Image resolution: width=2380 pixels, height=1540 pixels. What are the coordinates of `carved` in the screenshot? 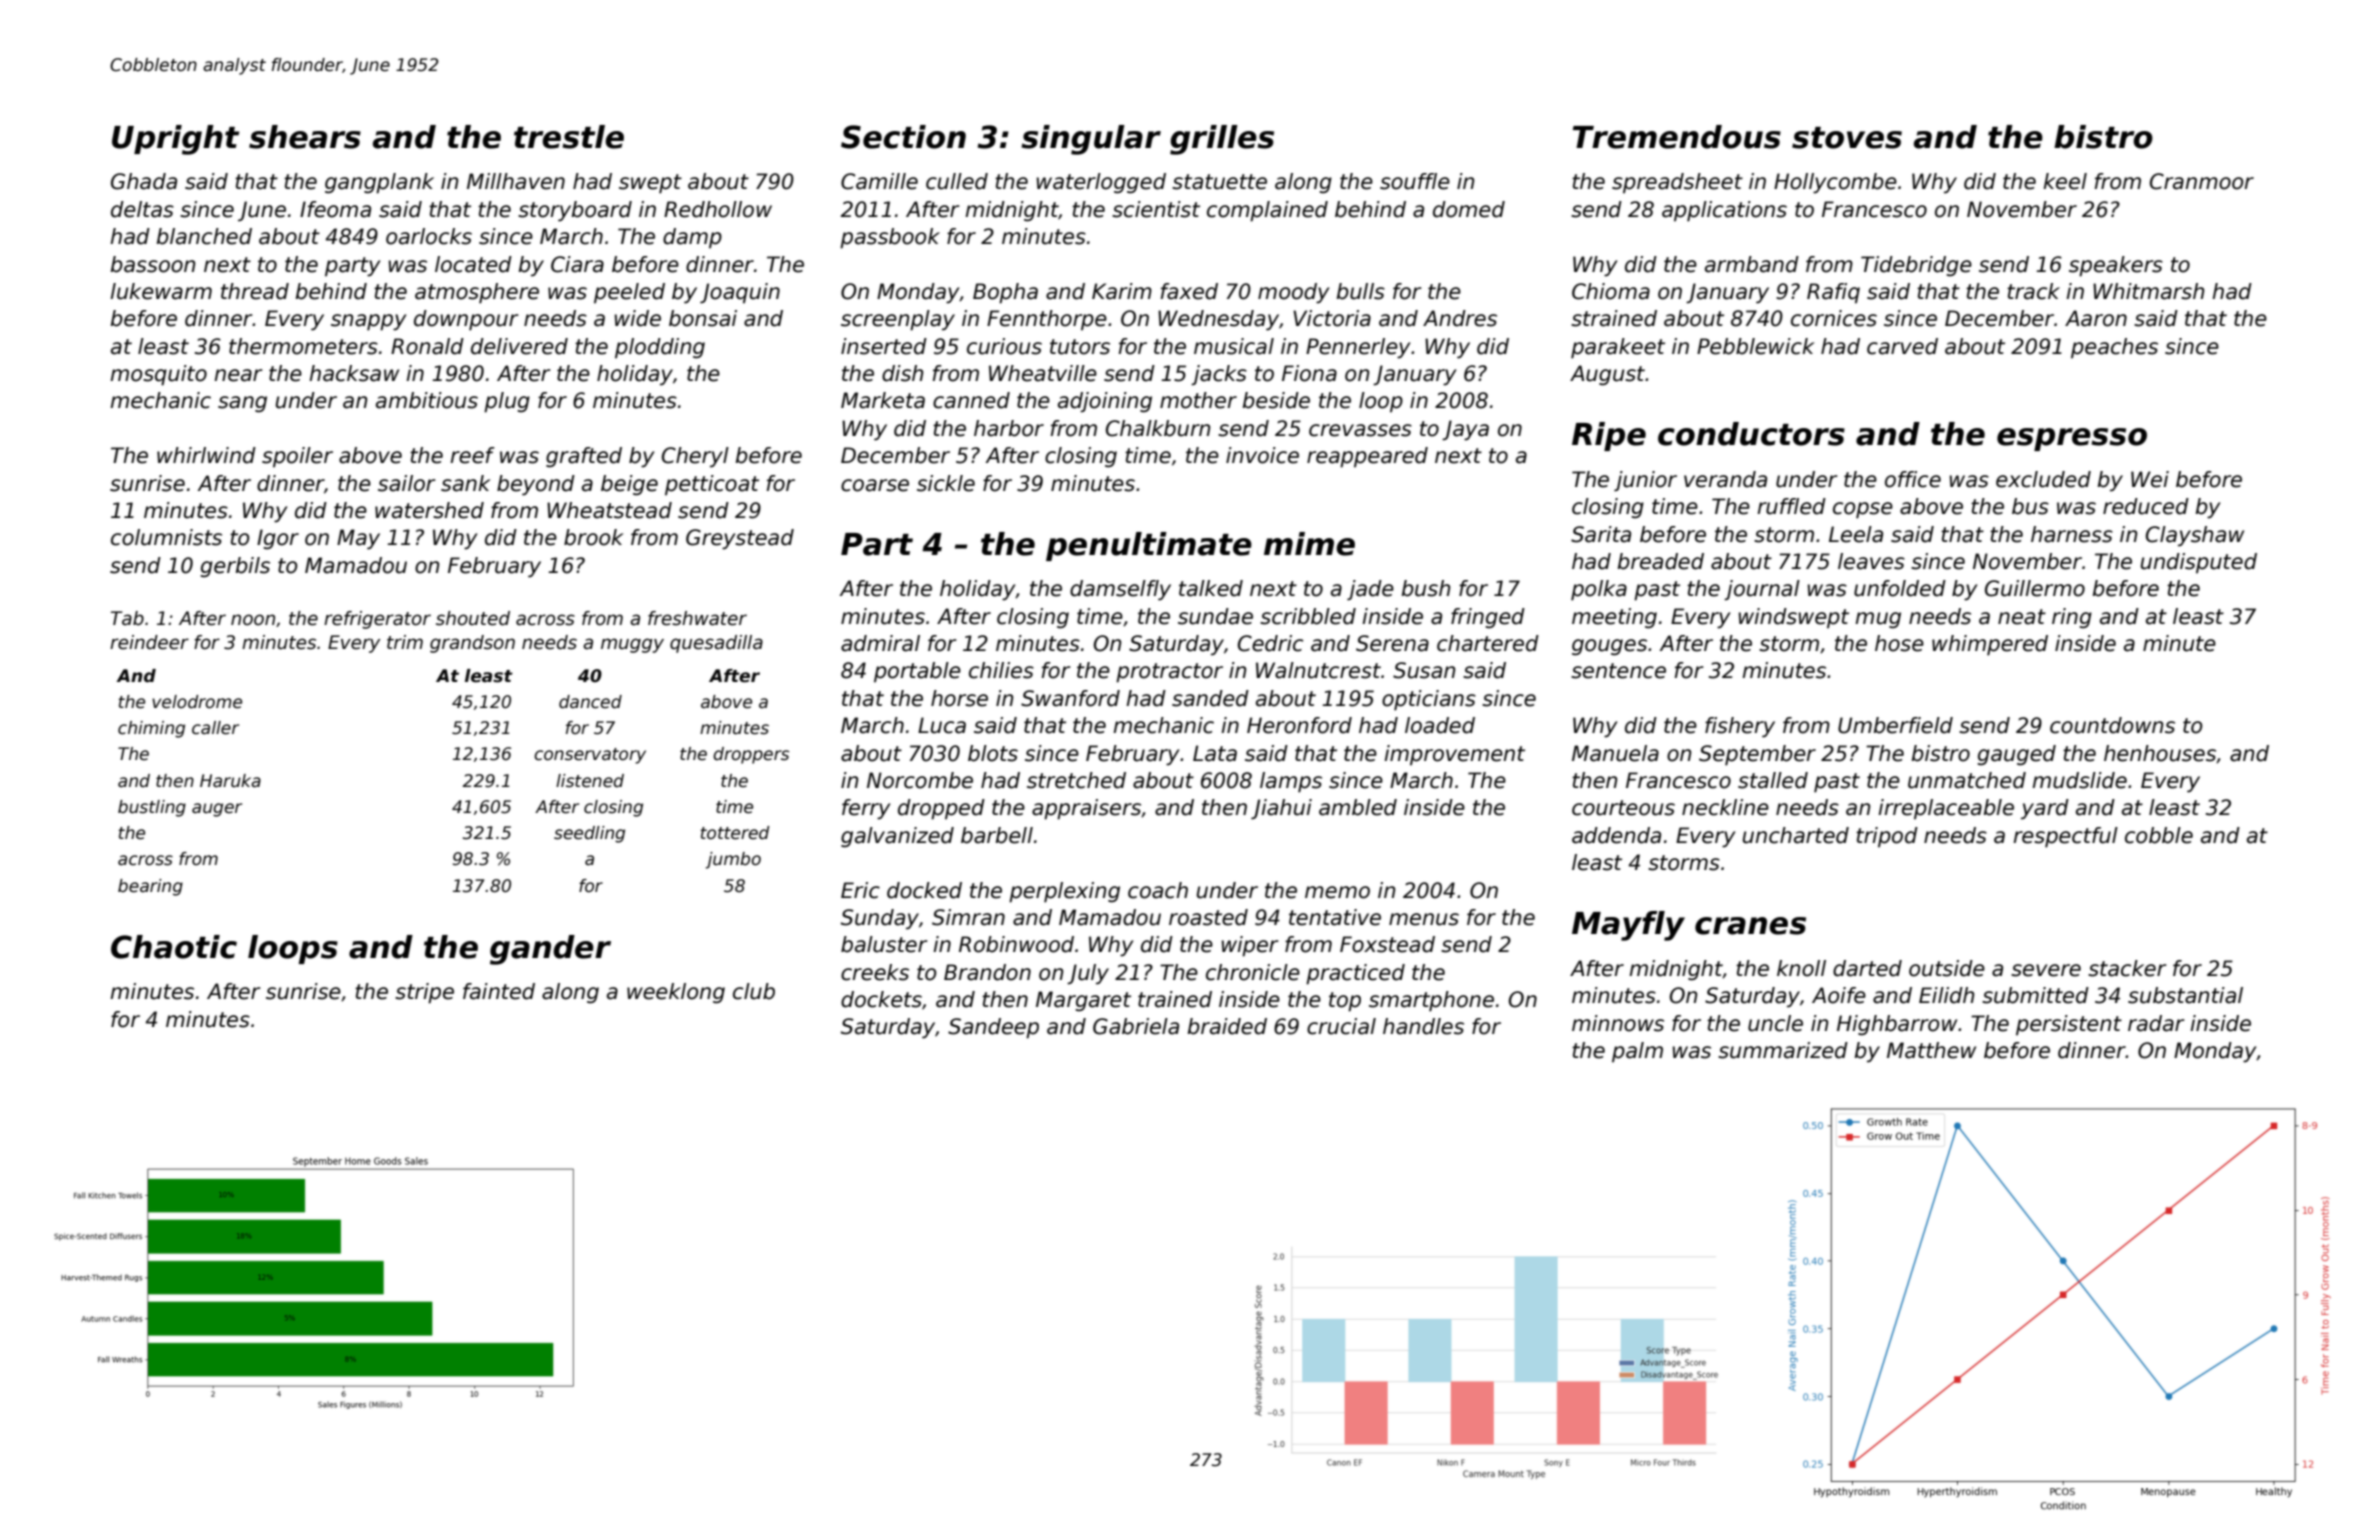 It's located at (1902, 346).
